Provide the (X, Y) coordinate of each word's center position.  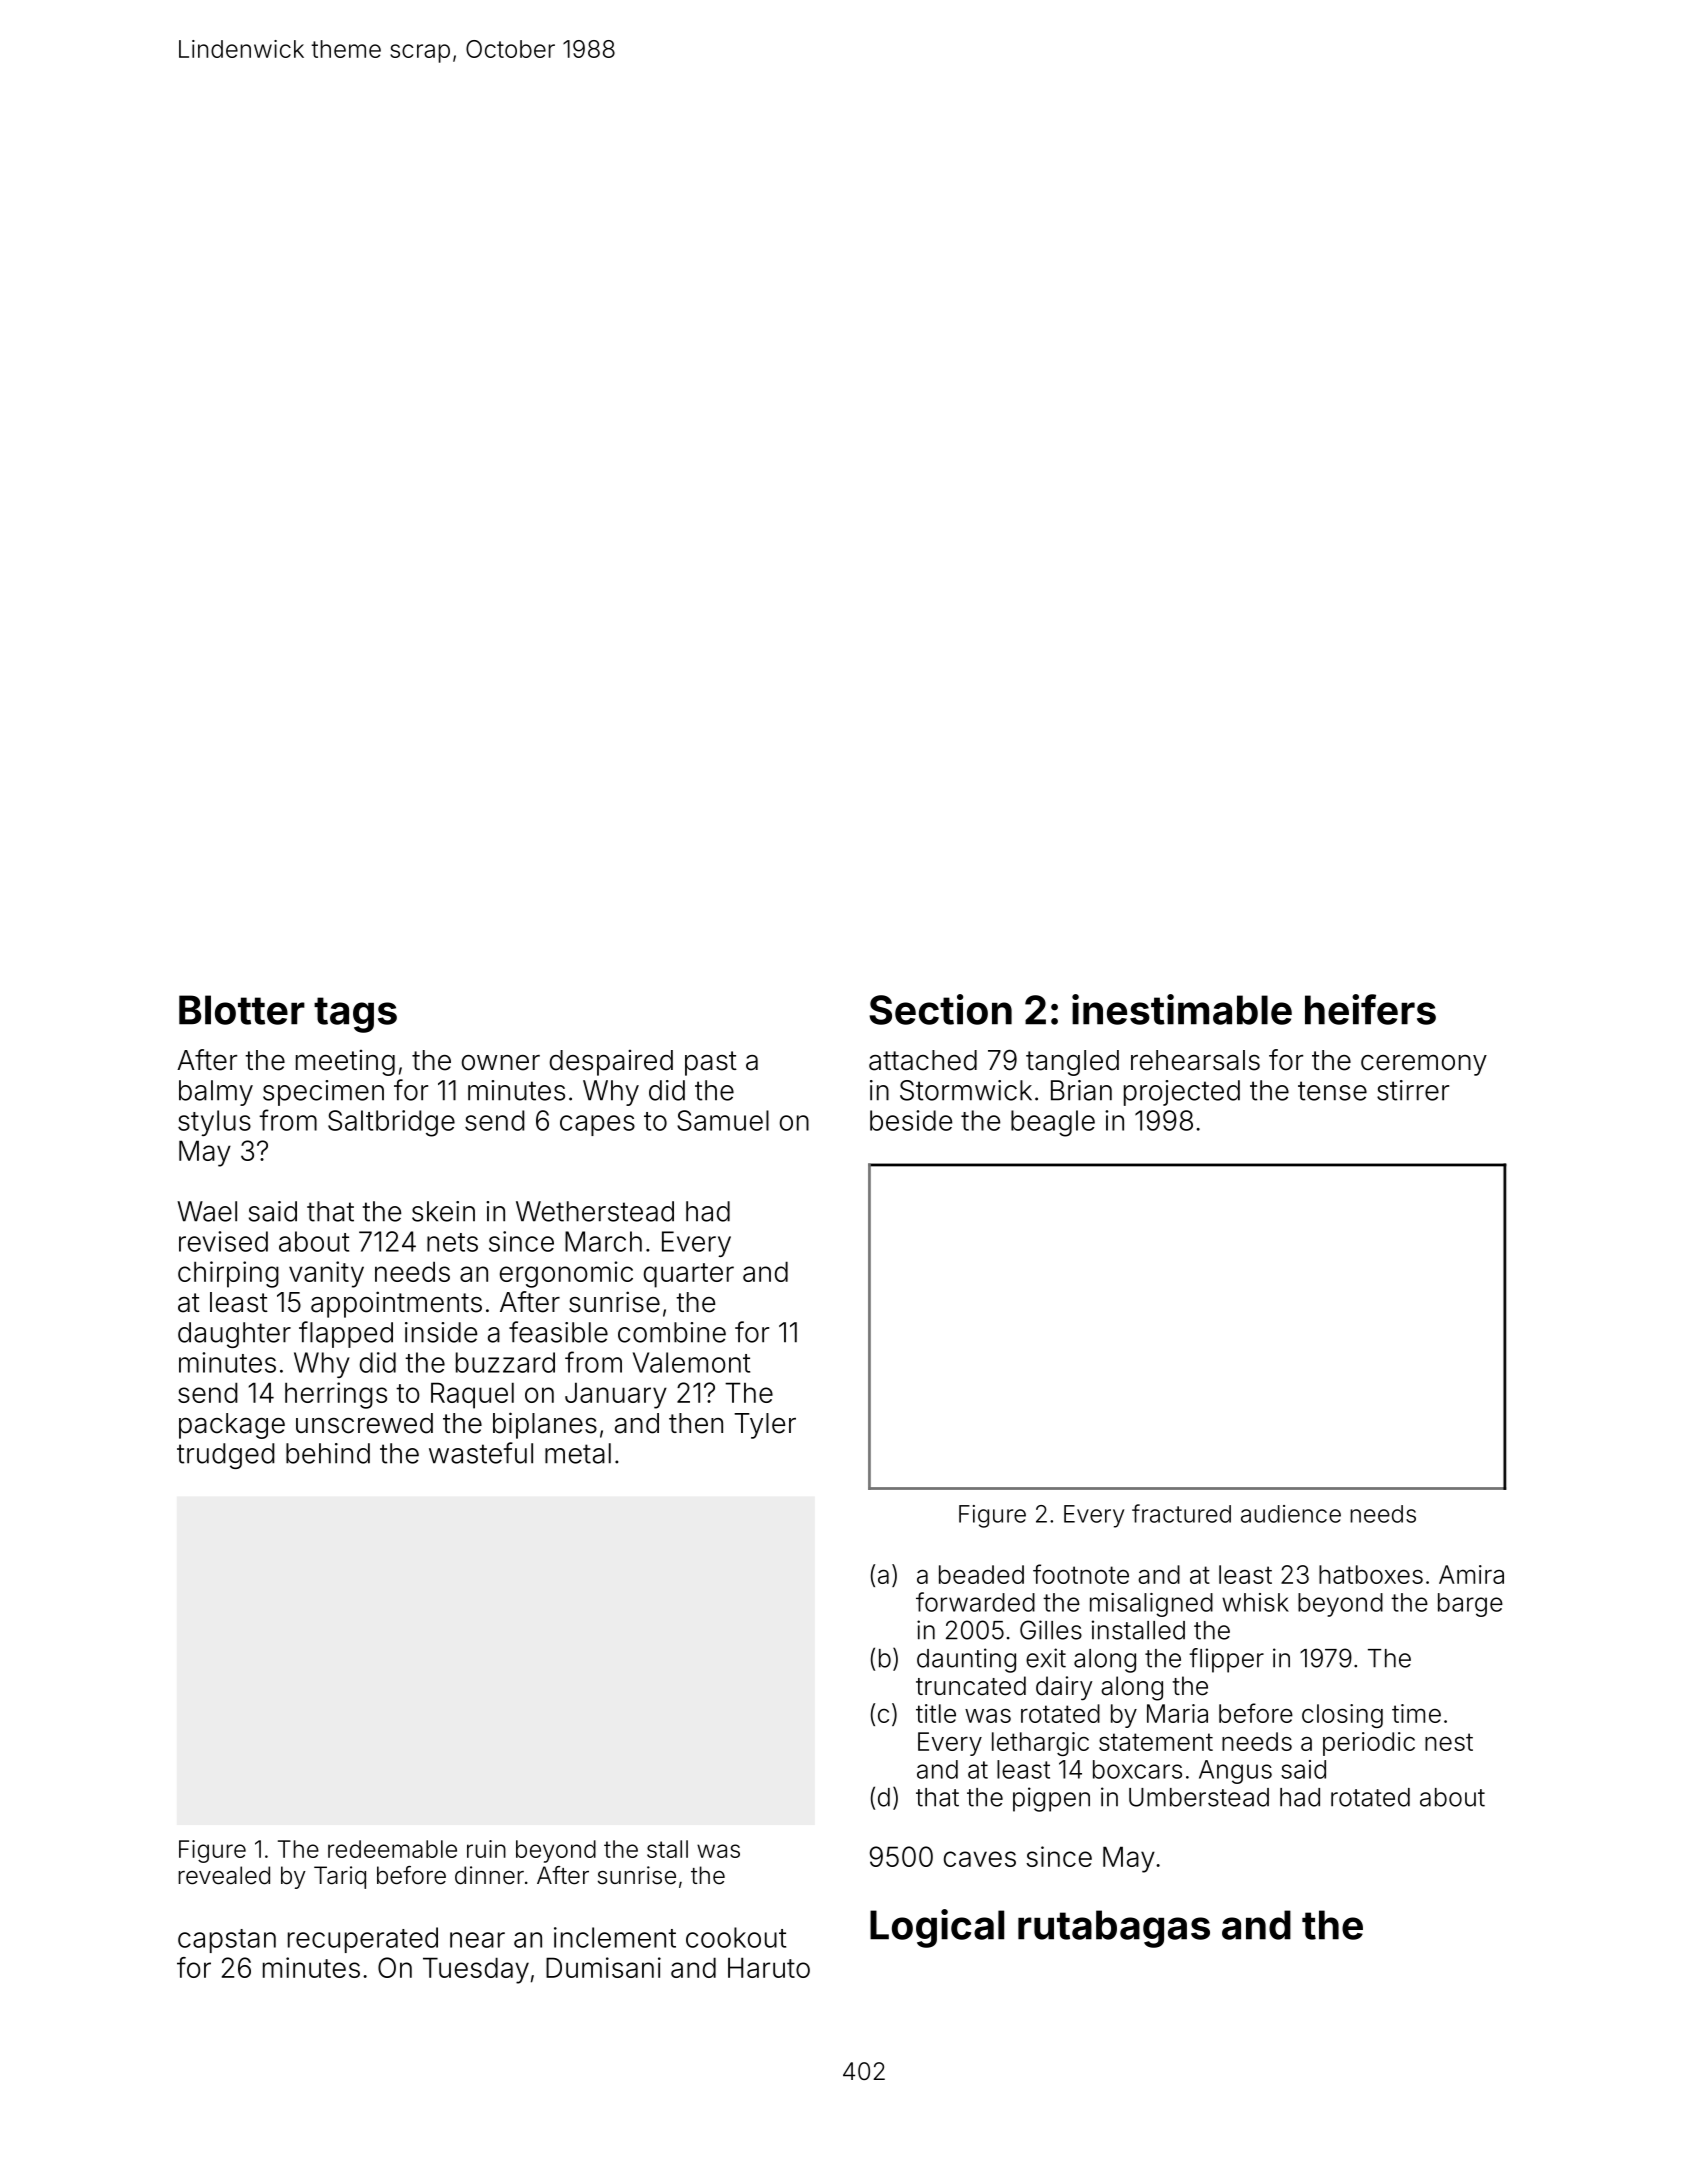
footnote (1081, 1574)
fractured (1181, 1513)
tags (355, 1015)
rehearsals (1195, 1060)
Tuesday (476, 1970)
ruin (486, 1849)
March (603, 1241)
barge (1470, 1605)
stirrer (1413, 1090)
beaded (981, 1574)
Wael (207, 1211)
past (711, 1063)
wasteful (481, 1453)
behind (328, 1453)
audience (1291, 1514)
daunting (966, 1660)
